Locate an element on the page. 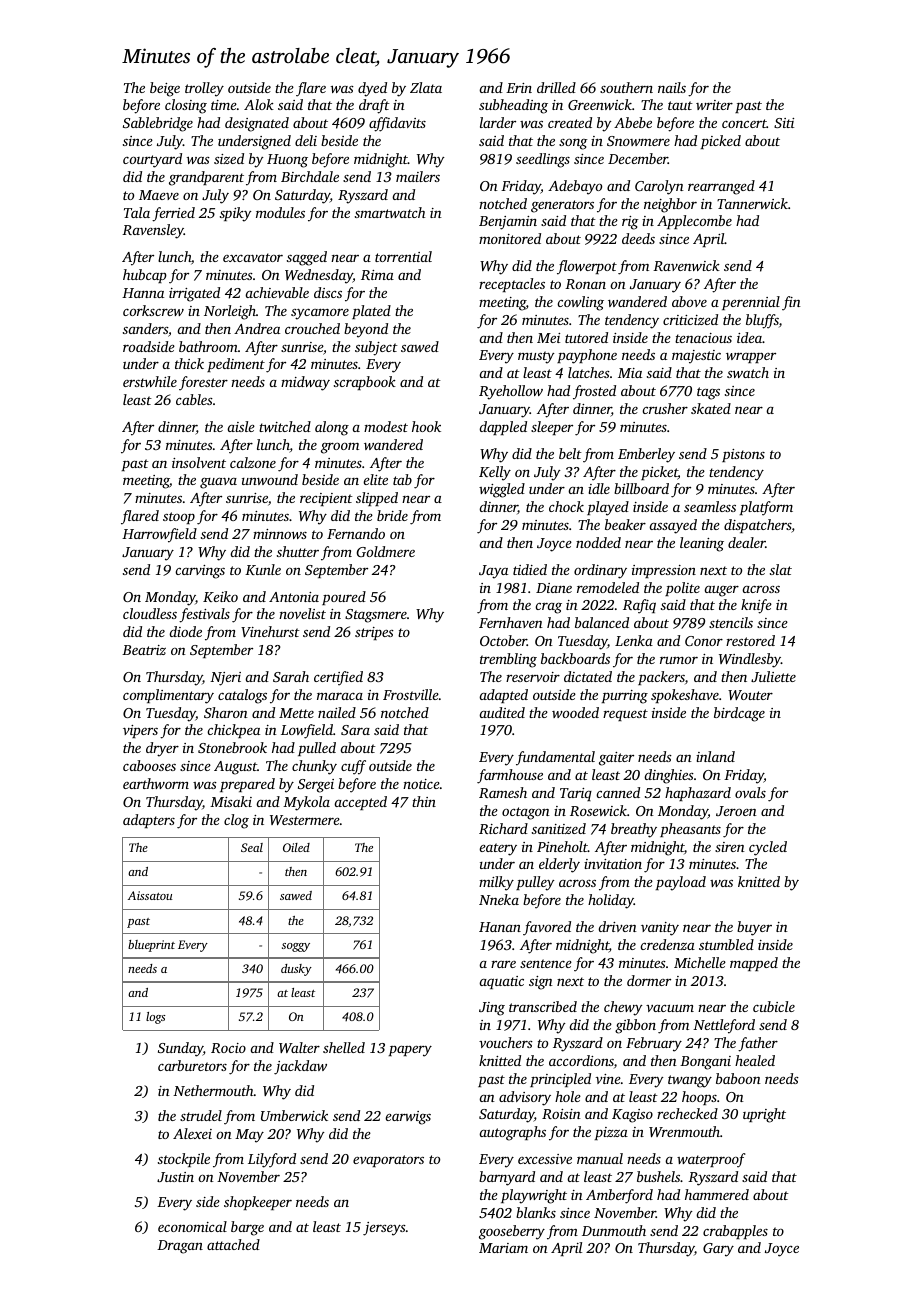 The image size is (924, 1308). ovals is located at coordinates (750, 792).
